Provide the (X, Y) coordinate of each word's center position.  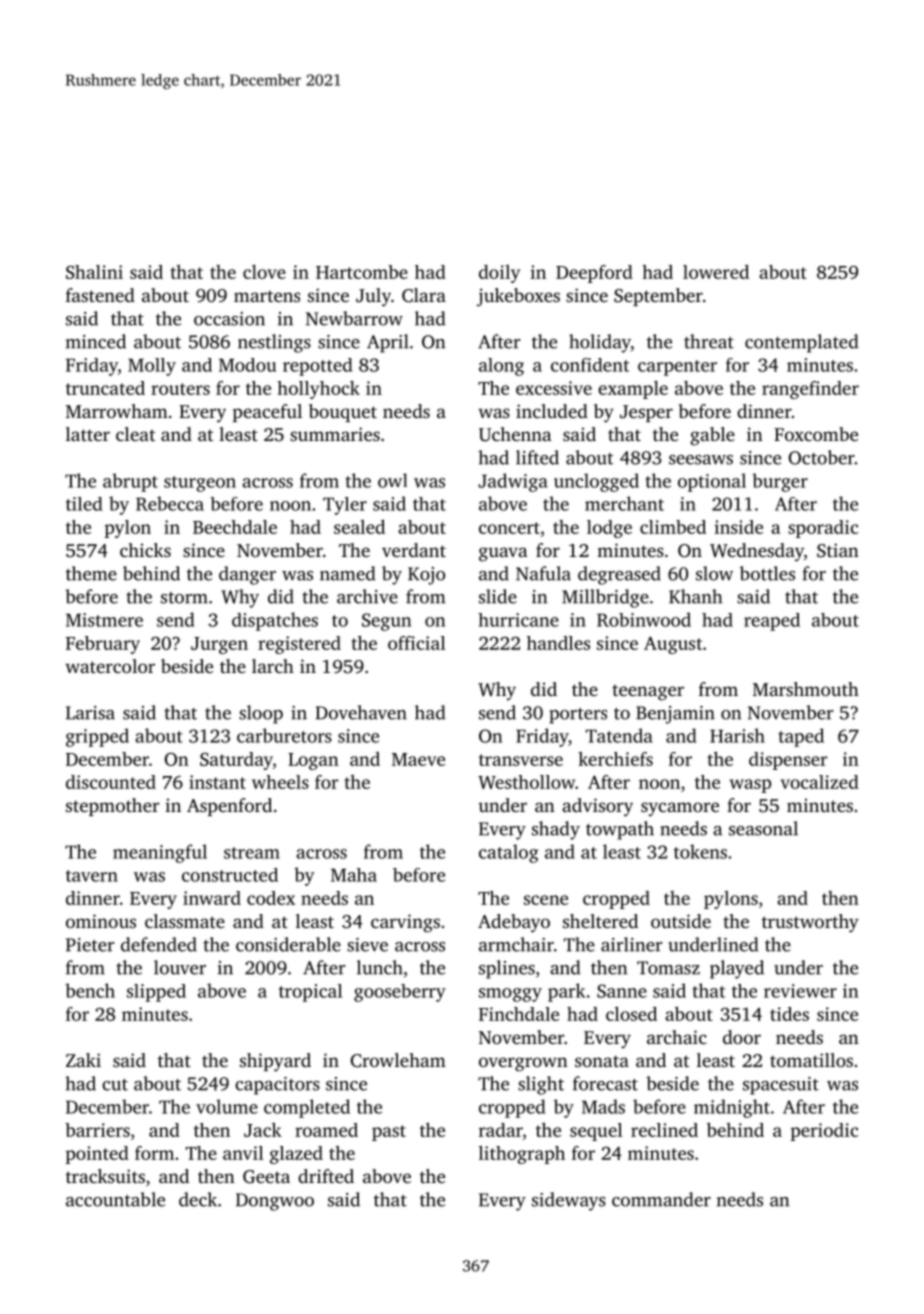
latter (88, 434)
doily (499, 274)
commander (661, 1199)
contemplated (801, 343)
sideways (569, 1201)
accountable (115, 1199)
